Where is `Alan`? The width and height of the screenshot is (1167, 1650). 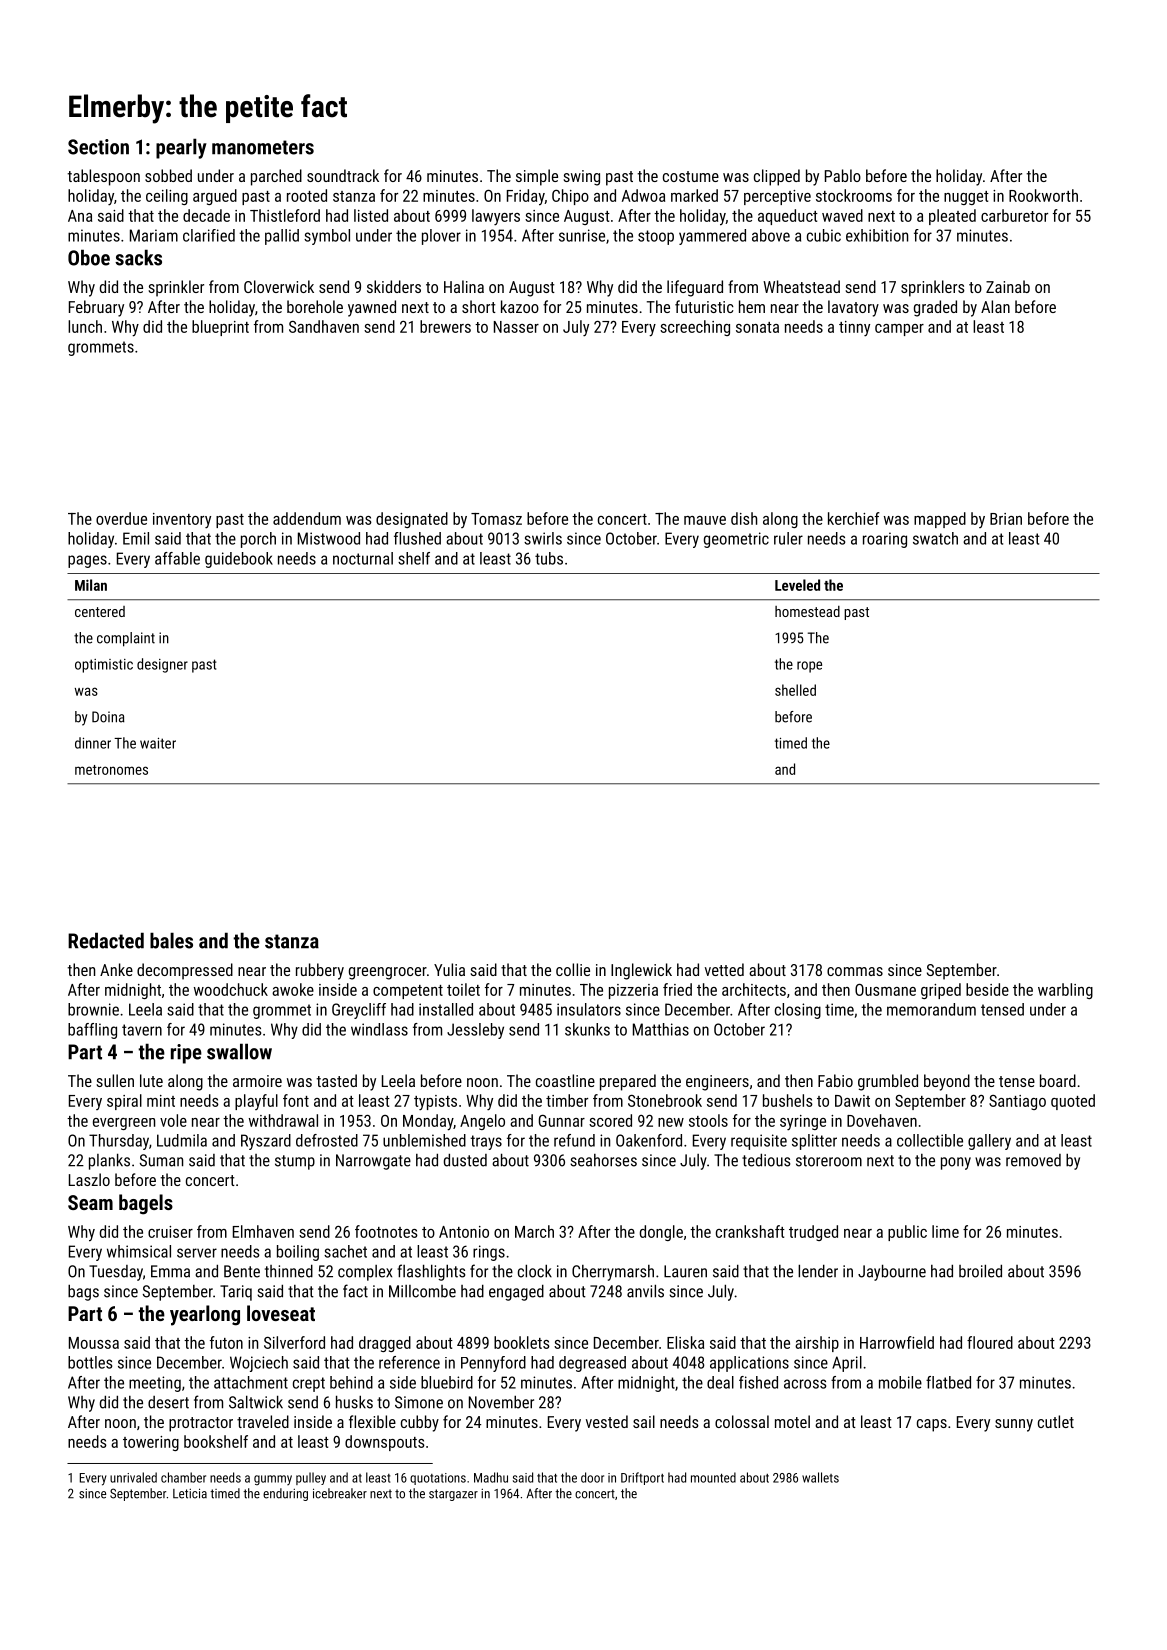 Alan is located at coordinates (995, 306).
